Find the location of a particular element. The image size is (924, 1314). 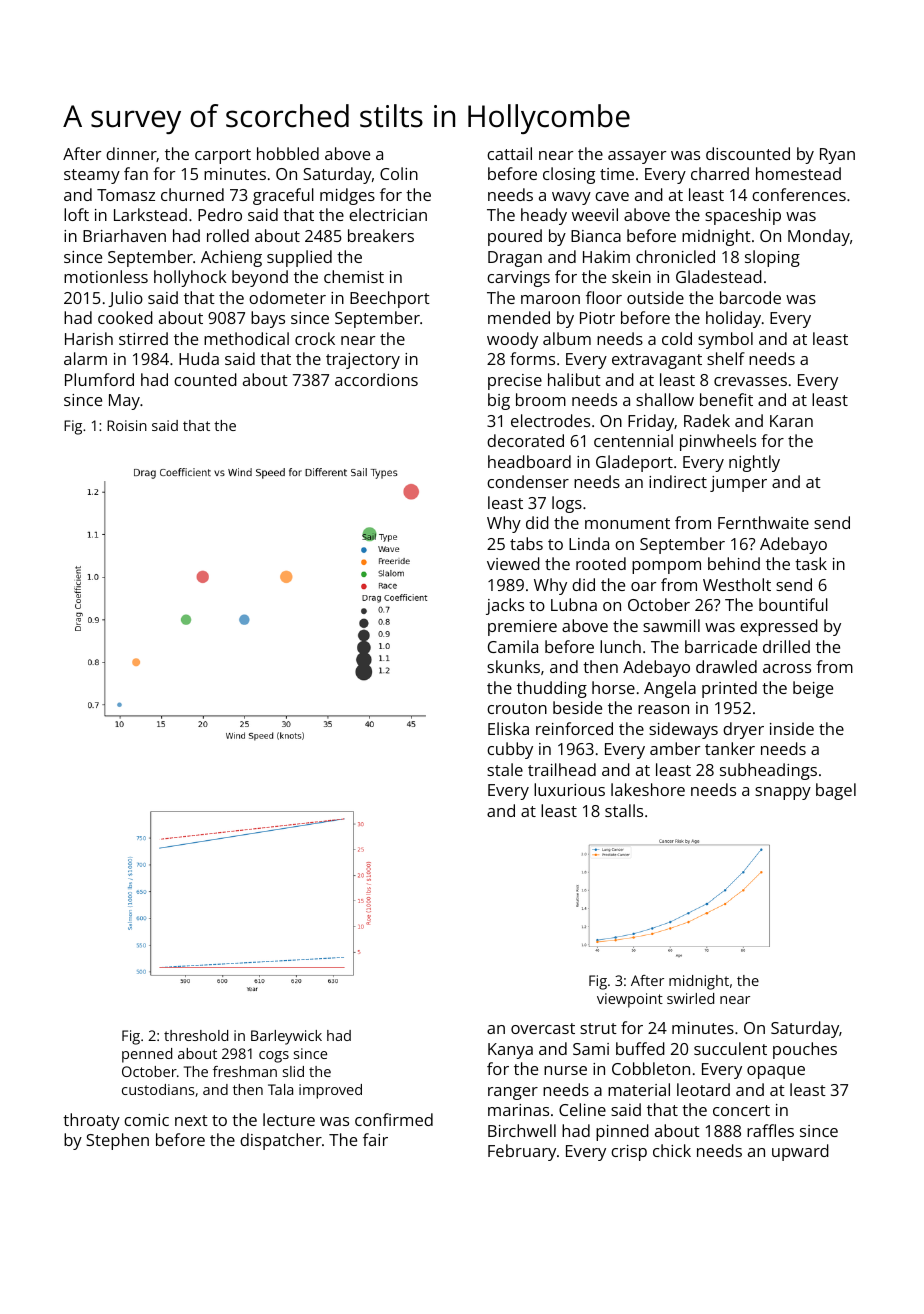

Roisin is located at coordinates (127, 425).
